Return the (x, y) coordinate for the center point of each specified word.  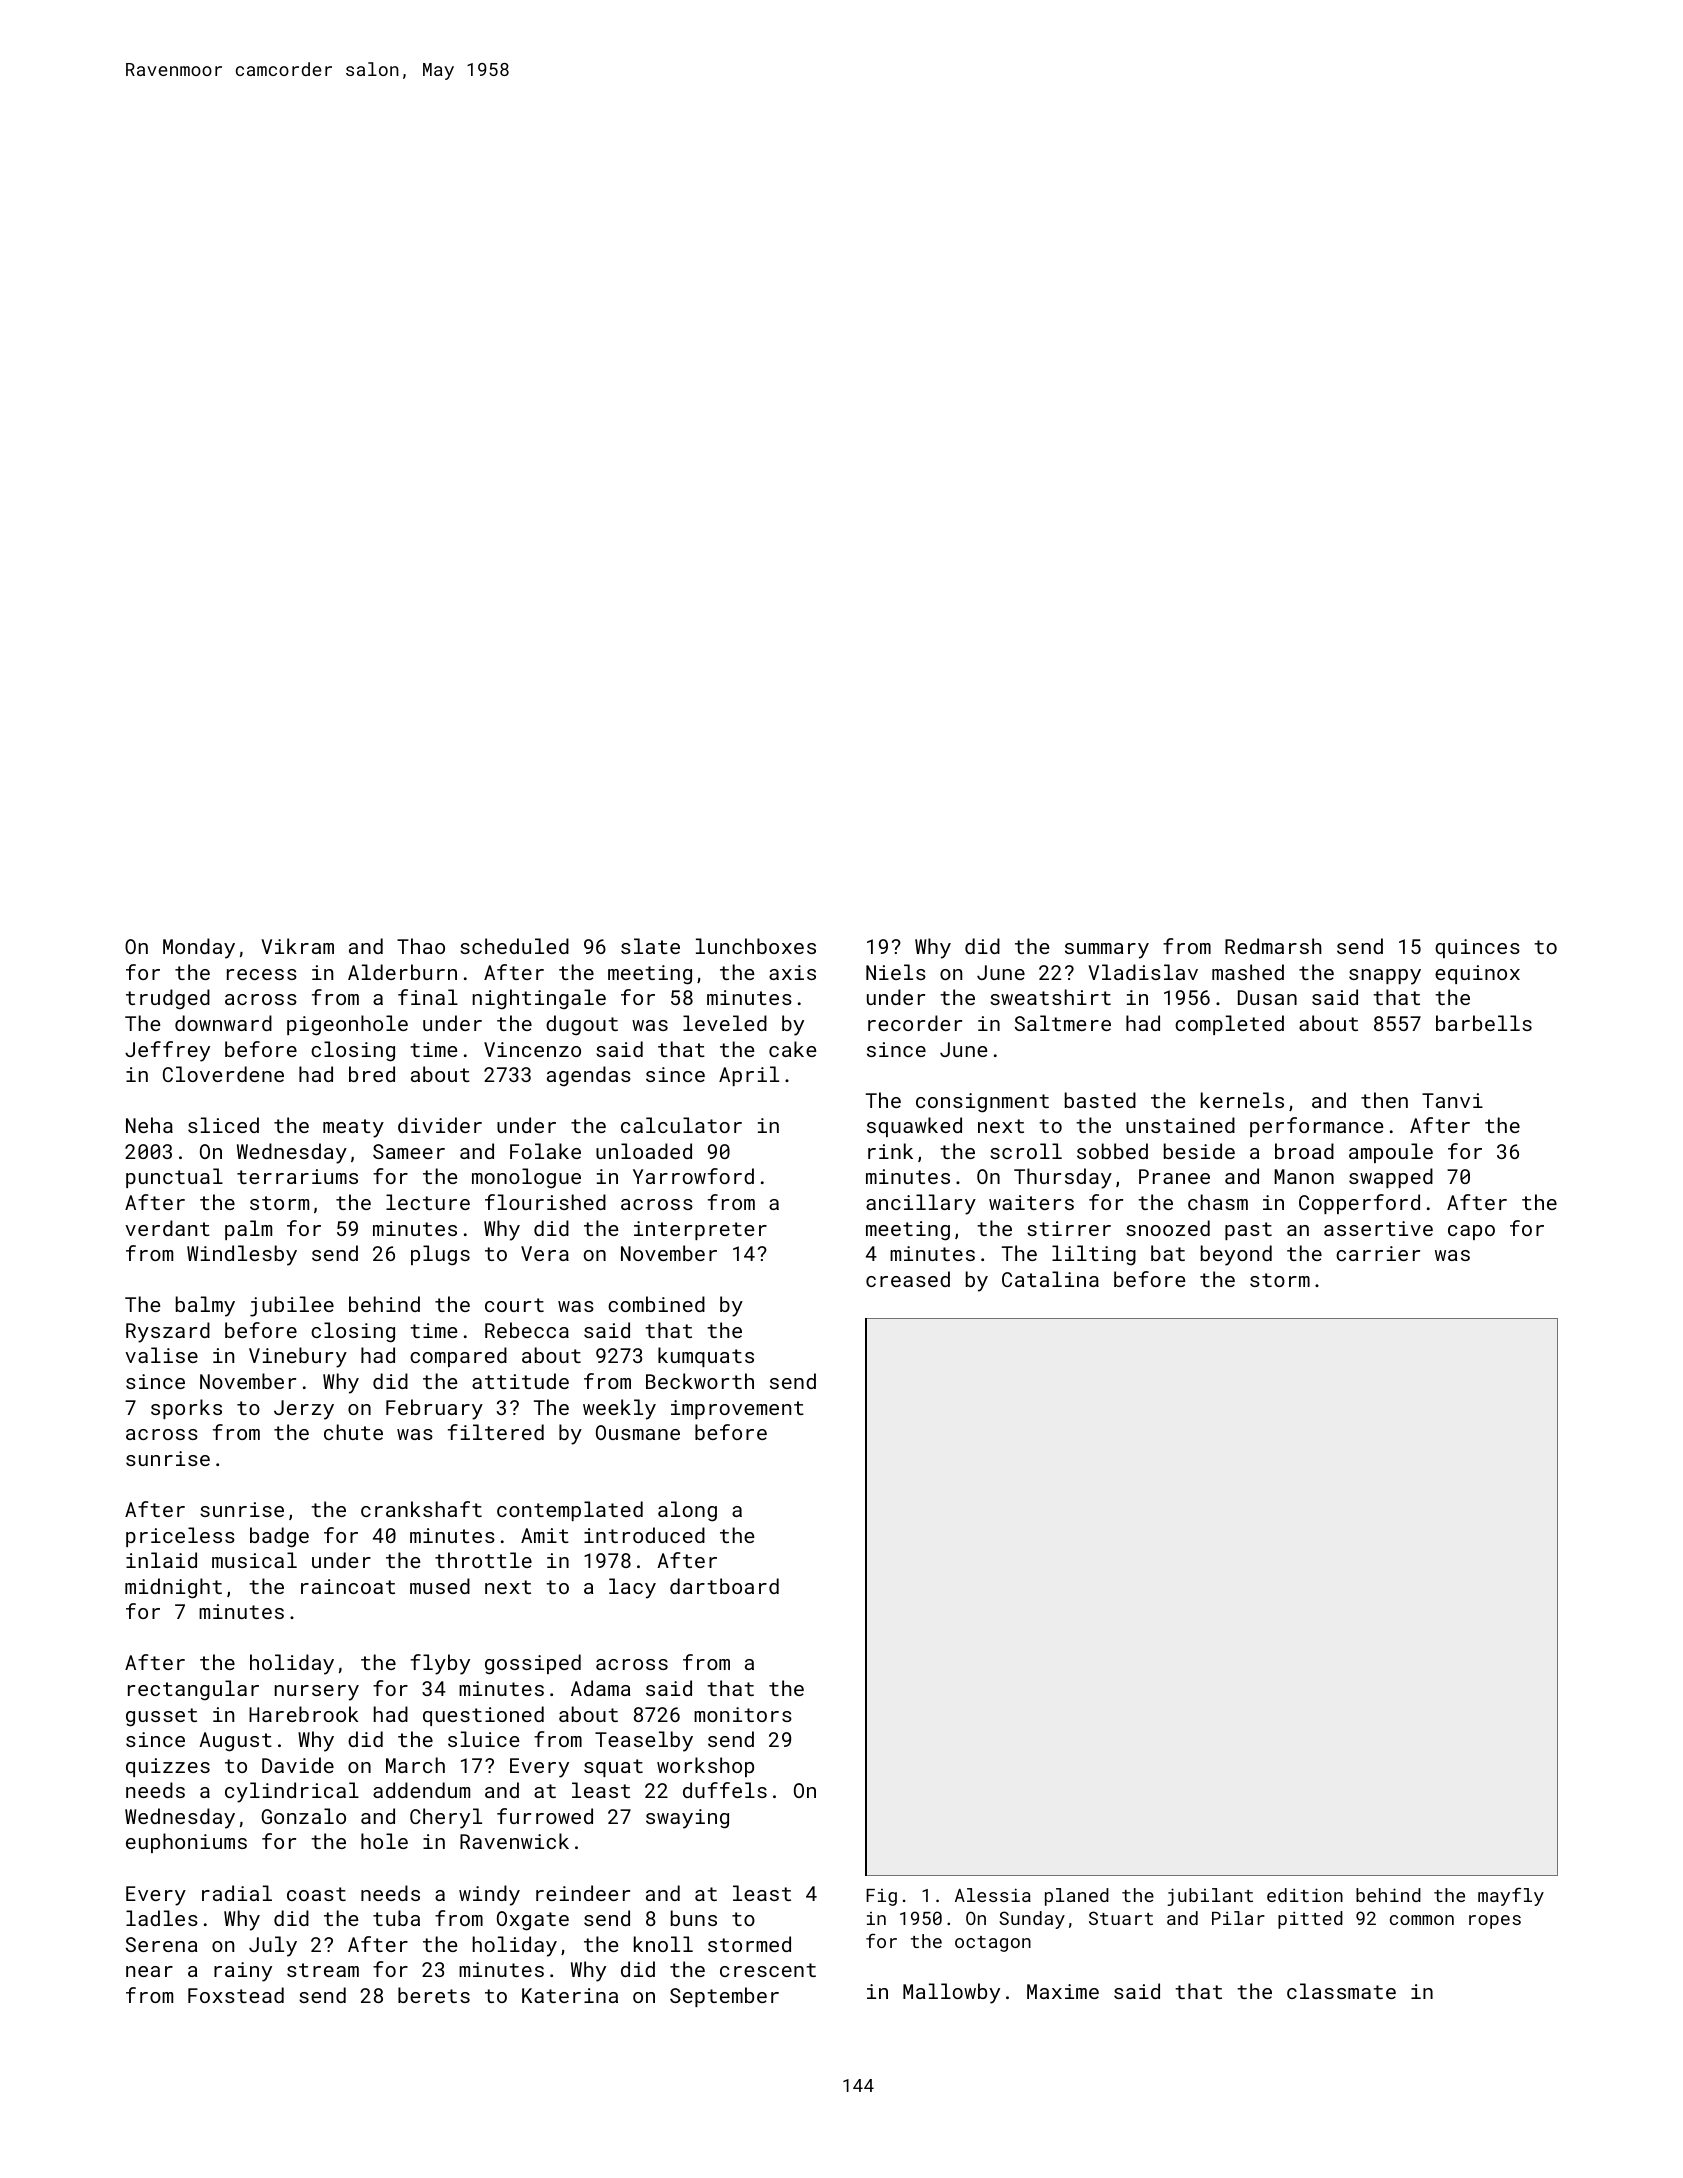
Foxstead (236, 1995)
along (687, 1511)
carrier (1378, 1253)
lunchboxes (756, 946)
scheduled (514, 946)
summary (1107, 951)
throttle (483, 1560)
